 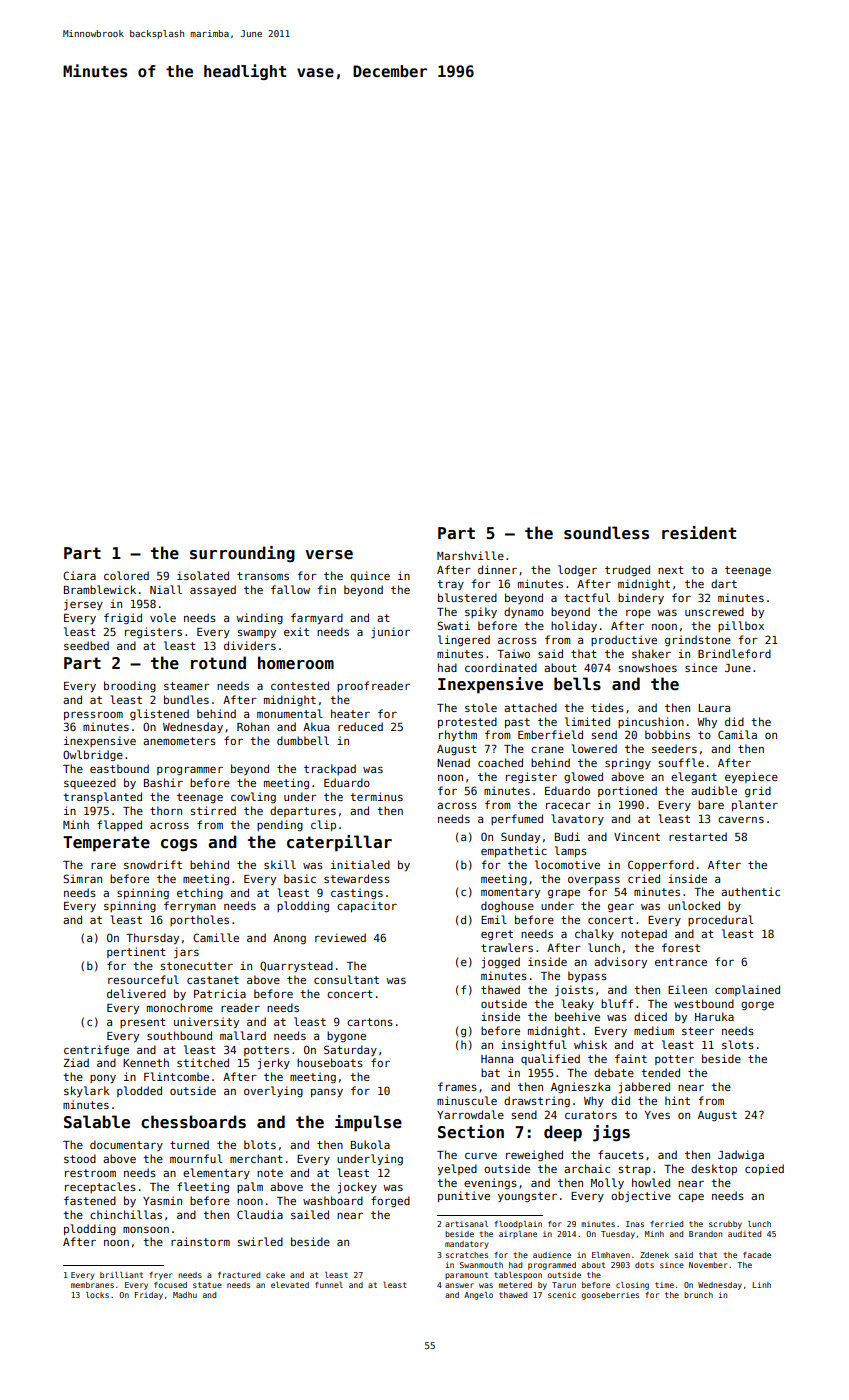 What do you see at coordinates (102, 797) in the screenshot?
I see `transplanted` at bounding box center [102, 797].
